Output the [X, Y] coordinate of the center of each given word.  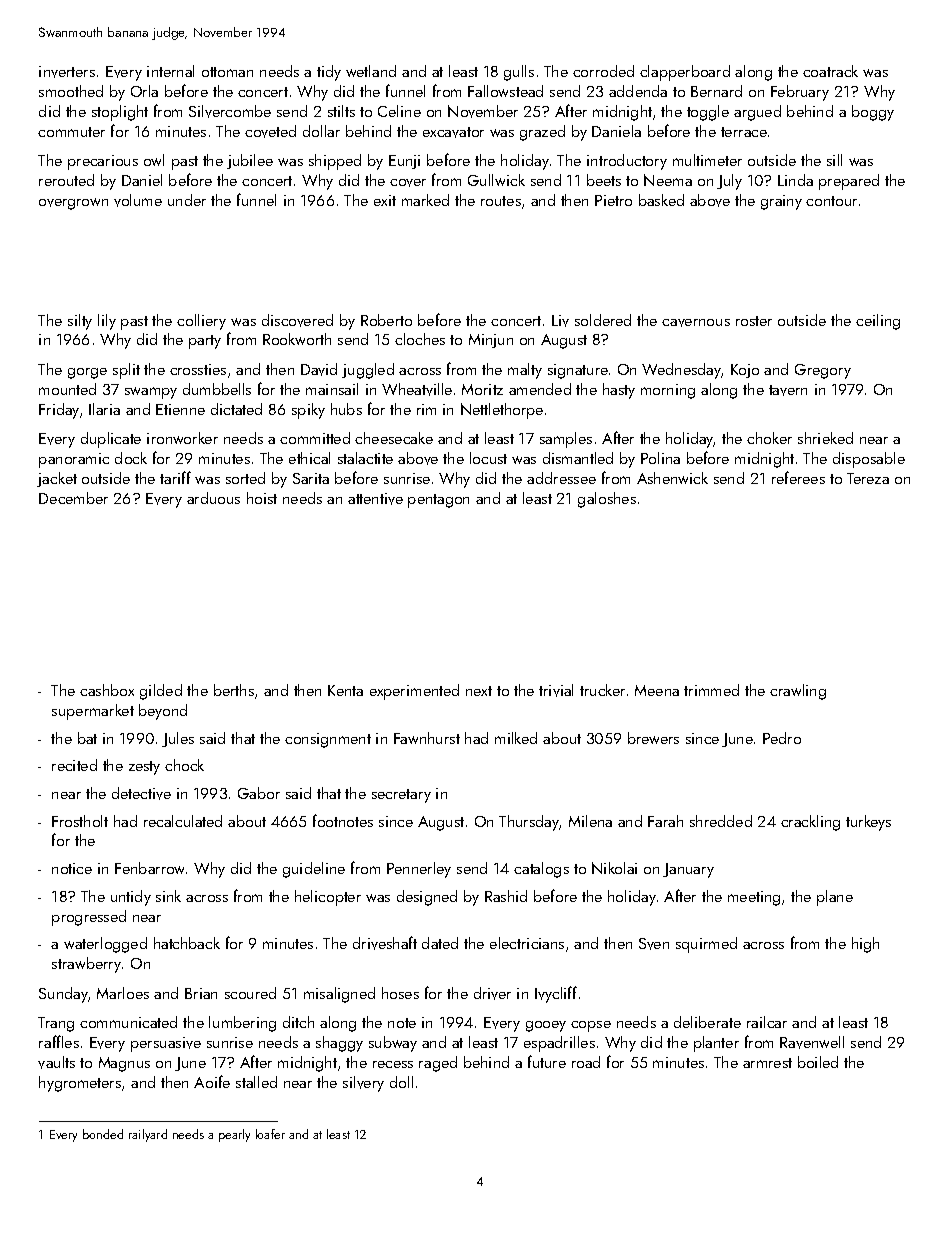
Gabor [259, 793]
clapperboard [685, 73]
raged [438, 1064]
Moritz [482, 389]
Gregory [823, 371]
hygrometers [80, 1084]
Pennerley [419, 870]
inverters [67, 72]
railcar [767, 1022]
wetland [371, 71]
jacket [57, 479]
